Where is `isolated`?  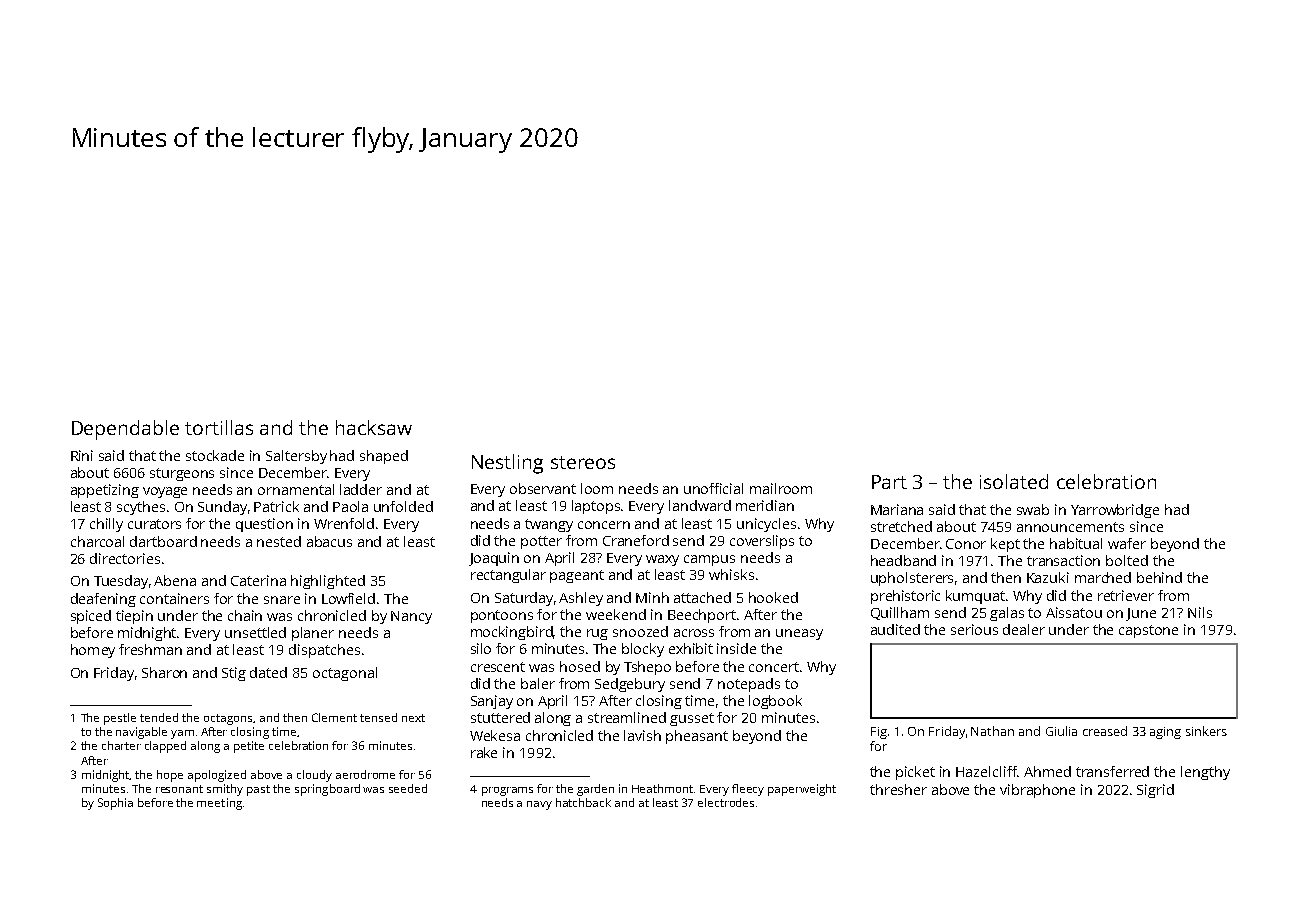 isolated is located at coordinates (1014, 481).
